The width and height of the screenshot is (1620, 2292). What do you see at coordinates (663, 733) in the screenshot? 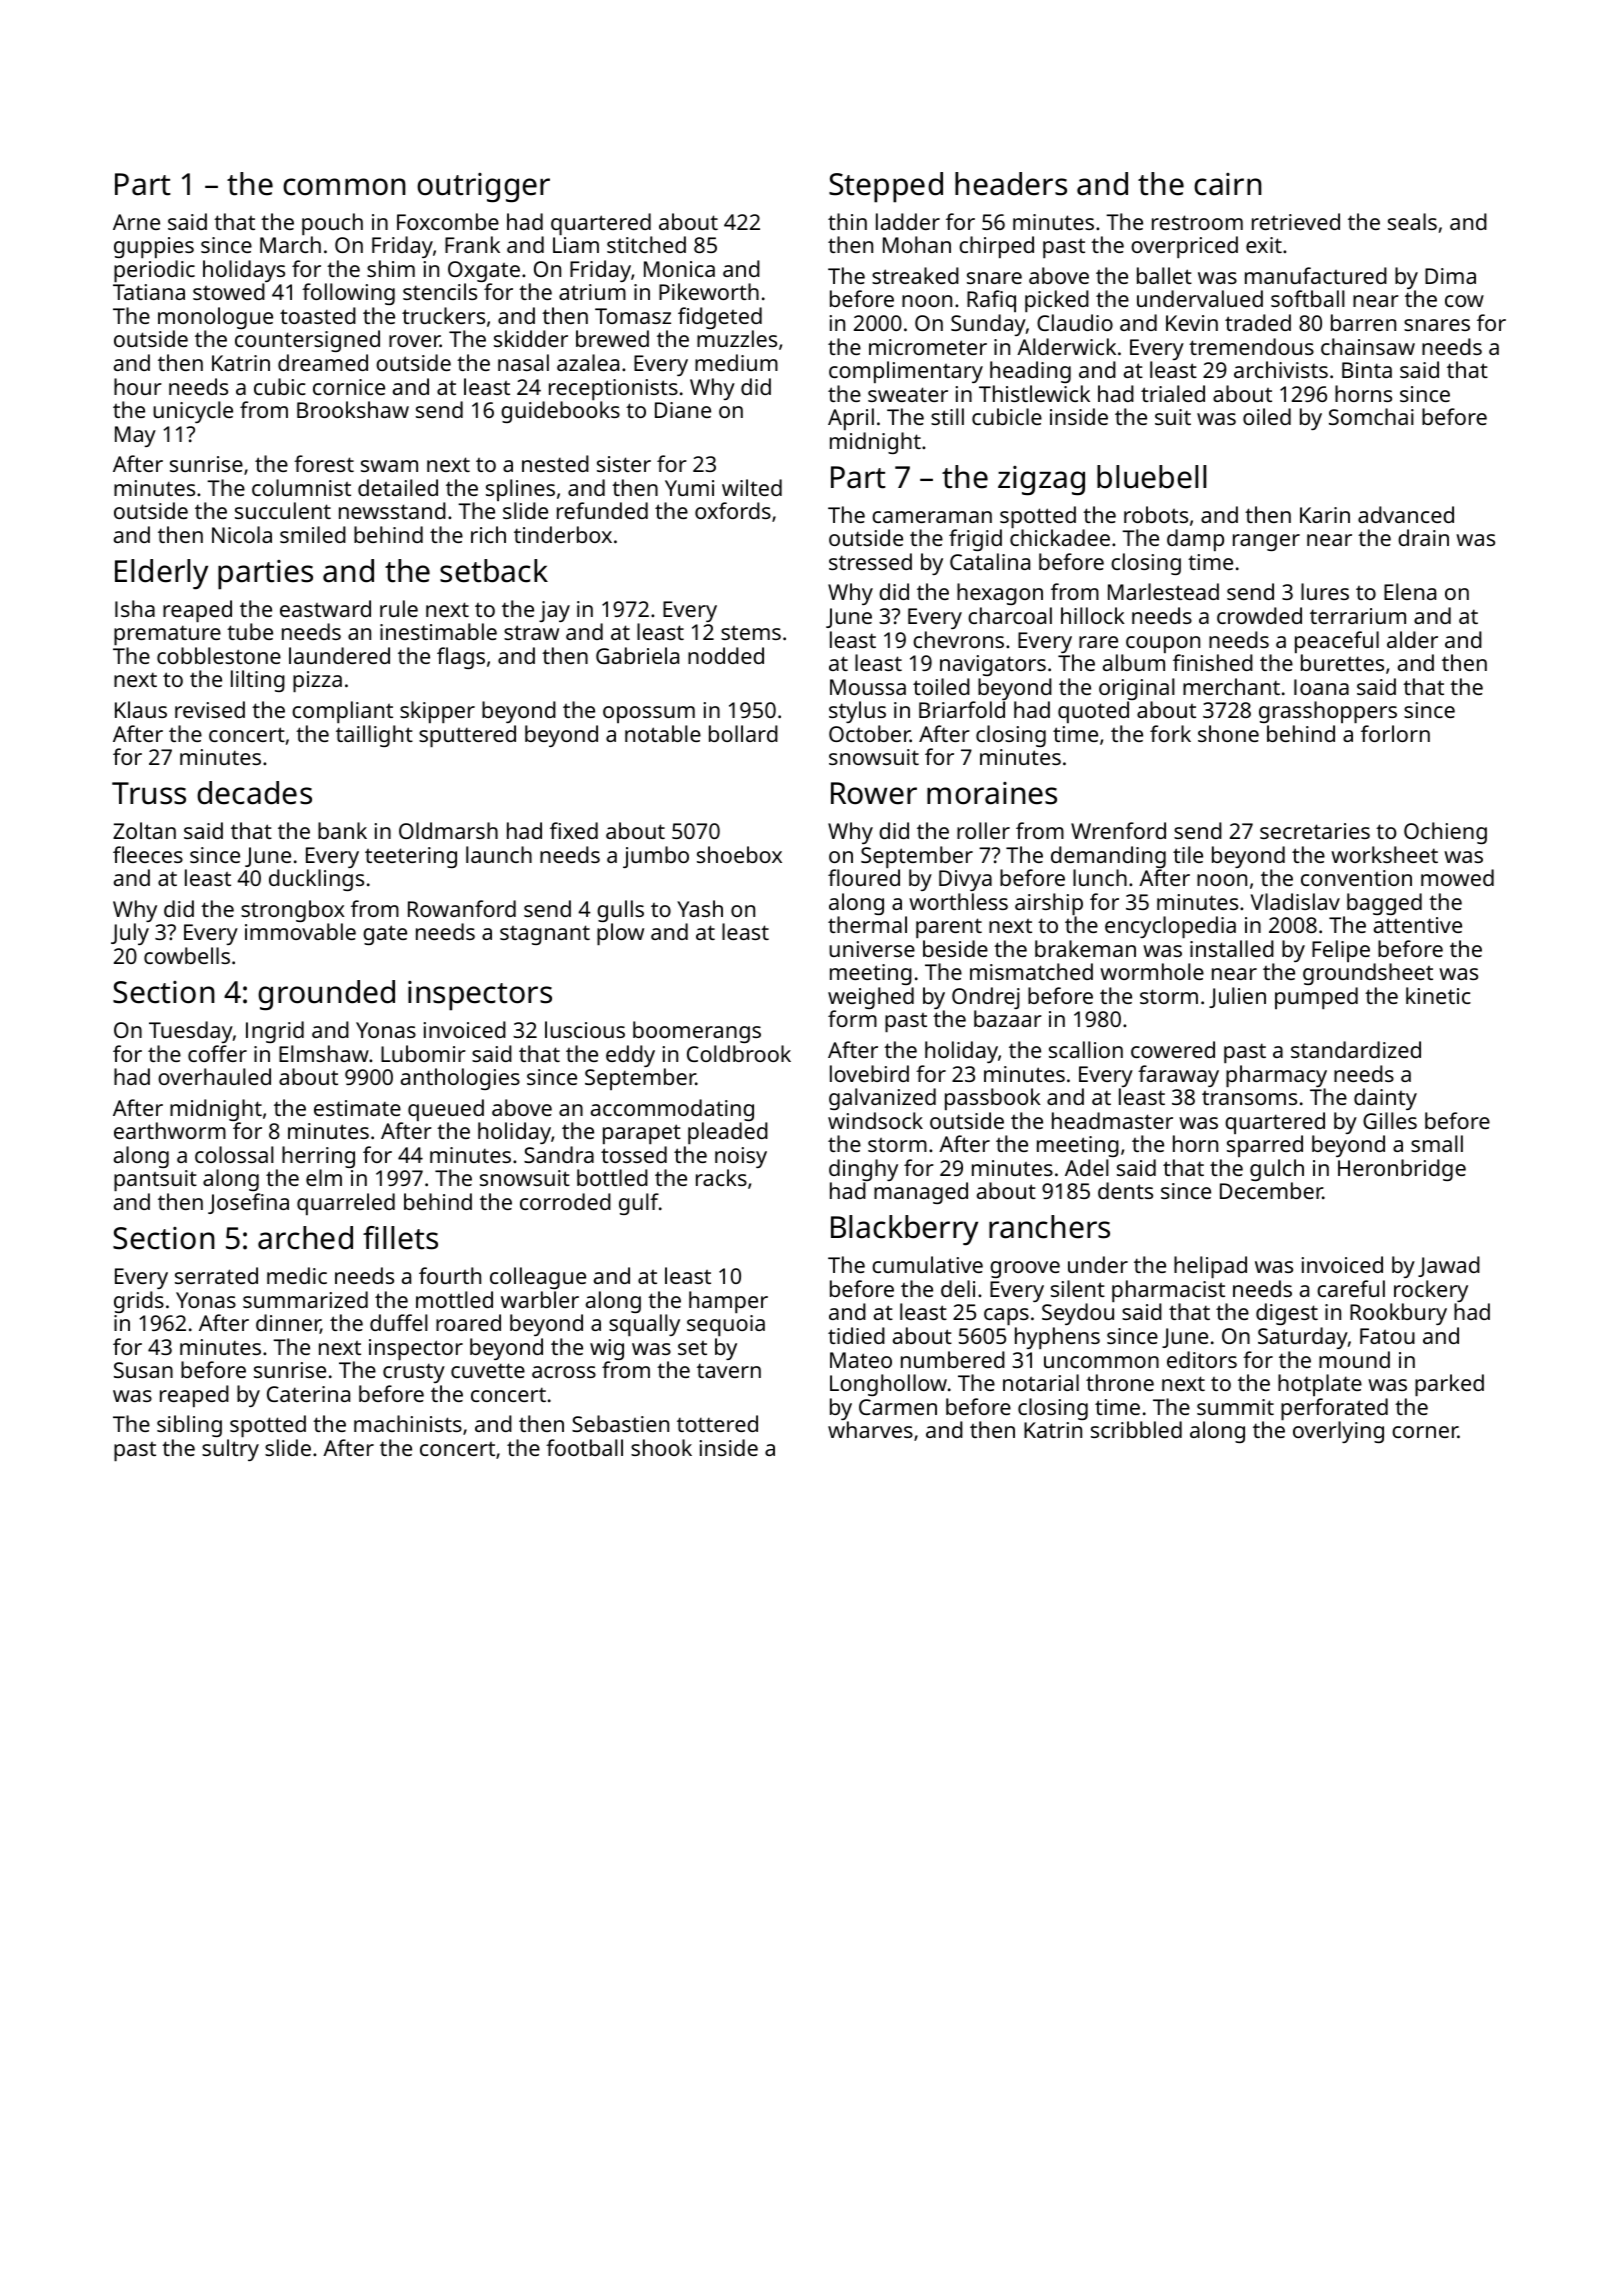
I see `notable` at bounding box center [663, 733].
